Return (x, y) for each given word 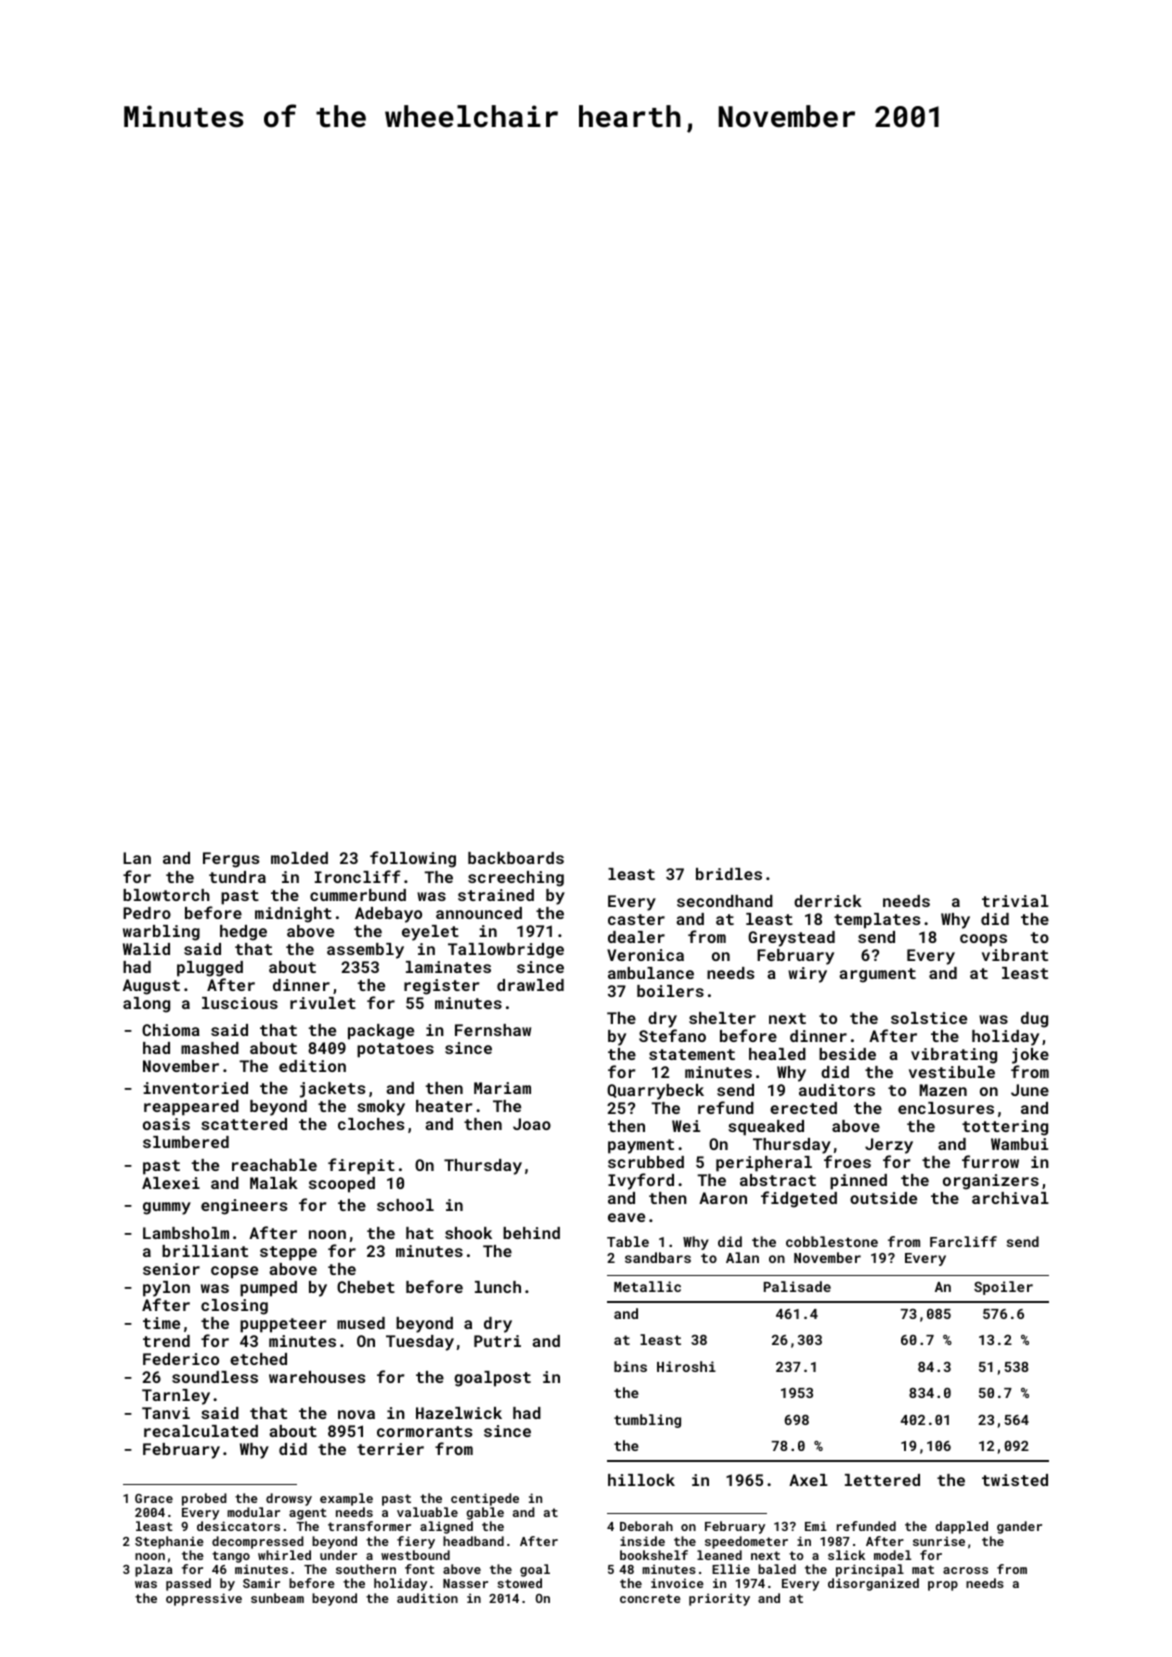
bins (630, 1366)
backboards (516, 858)
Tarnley (176, 1397)
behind (531, 1233)
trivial (1015, 901)
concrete (650, 1598)
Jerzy (889, 1146)
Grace (154, 1498)
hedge (243, 933)
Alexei (171, 1183)
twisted (1015, 1480)
